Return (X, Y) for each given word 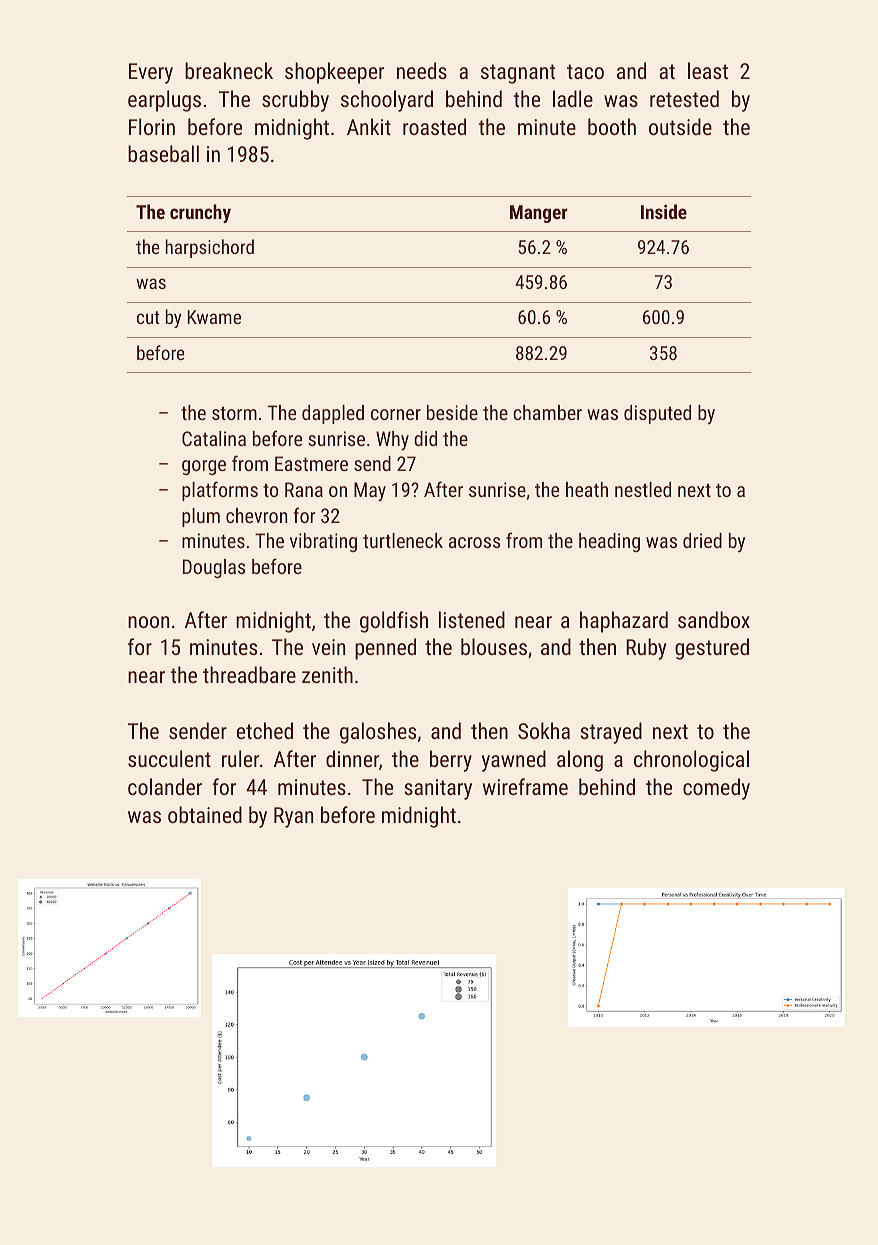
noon (148, 622)
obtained (205, 814)
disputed (657, 414)
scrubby (295, 101)
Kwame (214, 317)
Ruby (646, 649)
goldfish (394, 622)
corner (396, 414)
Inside (664, 211)
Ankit (369, 126)
